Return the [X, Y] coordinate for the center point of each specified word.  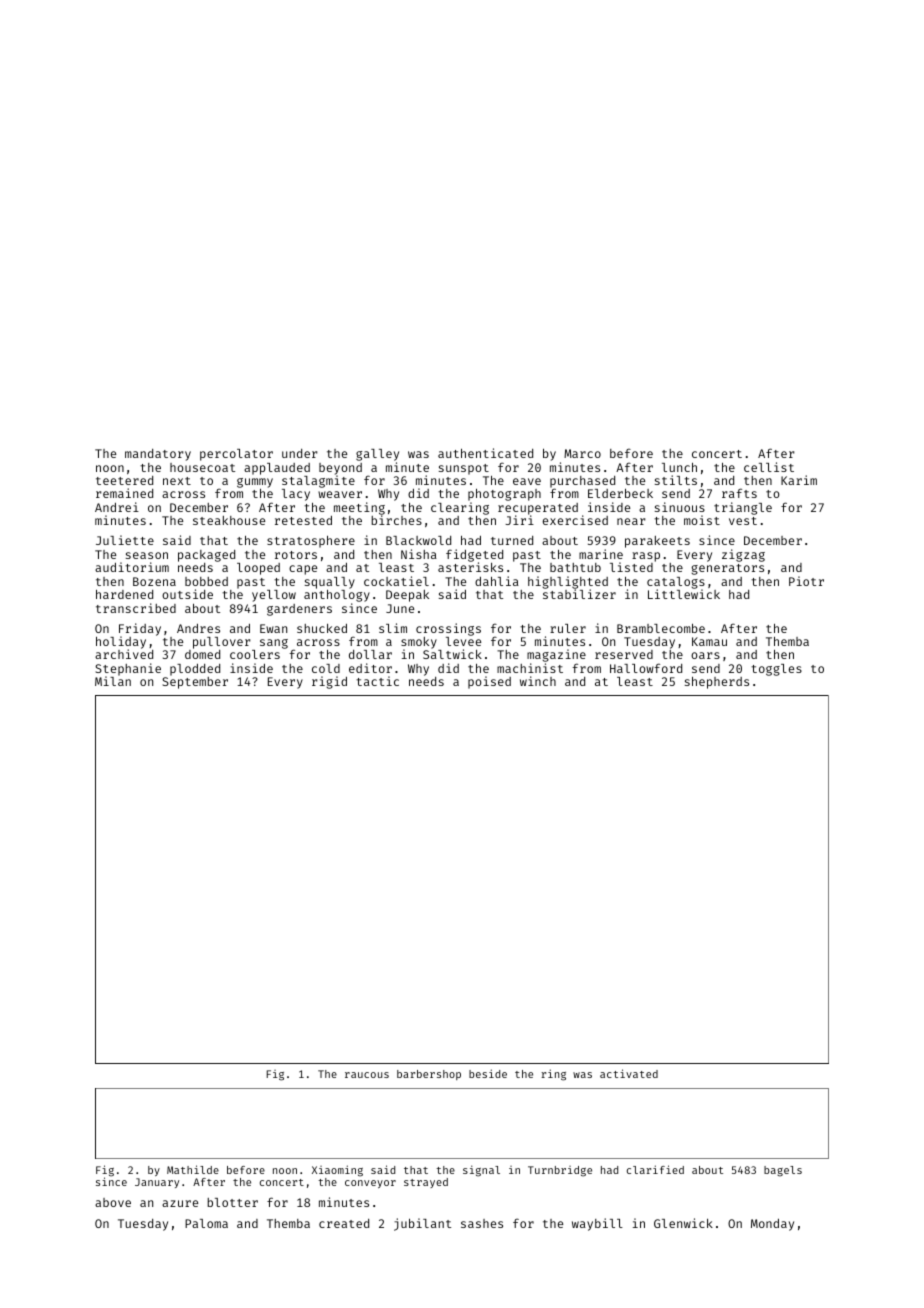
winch [538, 681]
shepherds [717, 683]
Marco [582, 453]
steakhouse [229, 520]
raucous [367, 1075]
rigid [329, 682]
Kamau [709, 641]
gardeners [299, 610]
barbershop [429, 1075]
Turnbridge [560, 1171]
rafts [739, 493]
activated [629, 1073]
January [157, 1183]
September [195, 683]
